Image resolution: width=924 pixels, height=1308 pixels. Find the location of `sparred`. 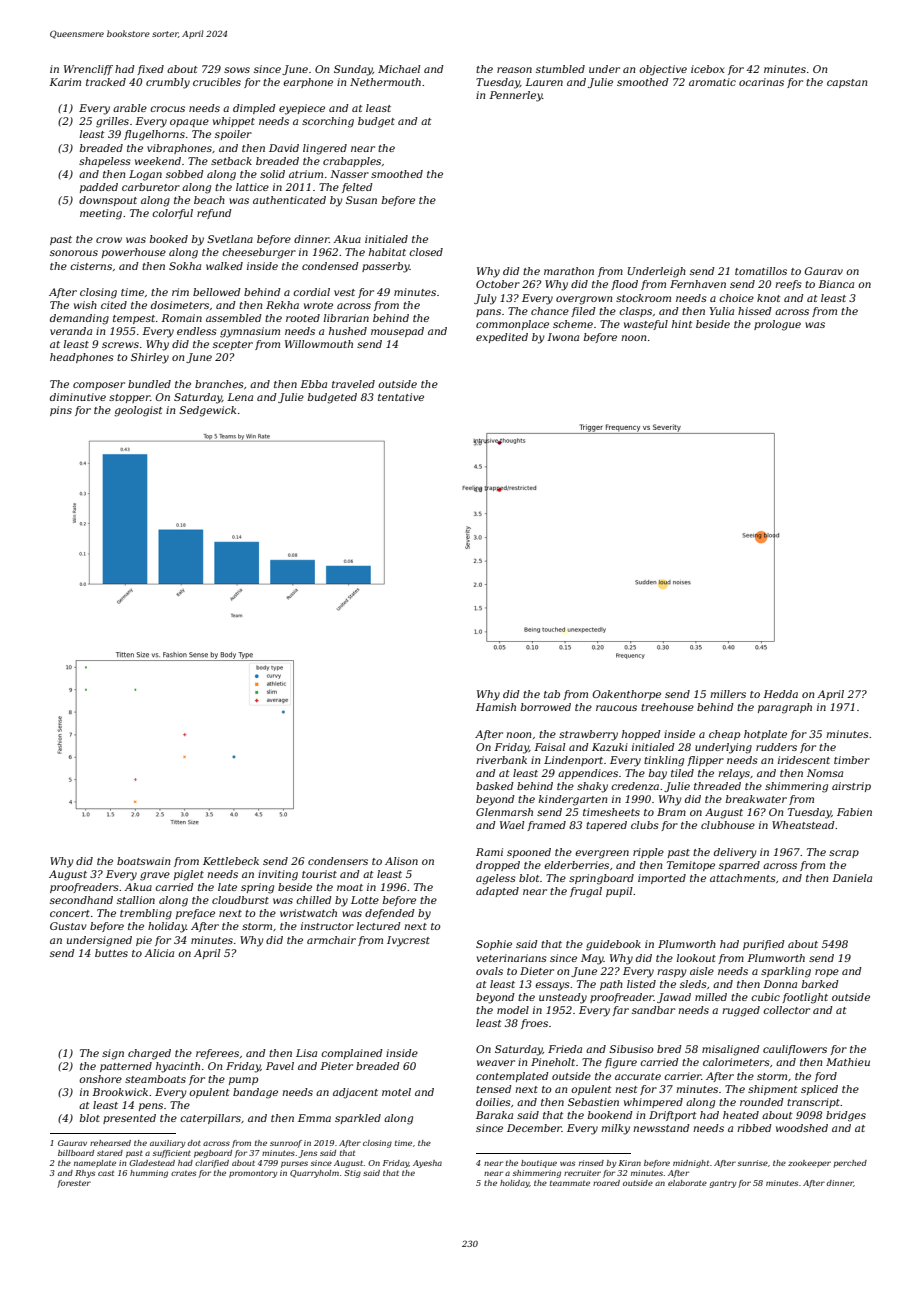

sparred is located at coordinates (739, 866).
